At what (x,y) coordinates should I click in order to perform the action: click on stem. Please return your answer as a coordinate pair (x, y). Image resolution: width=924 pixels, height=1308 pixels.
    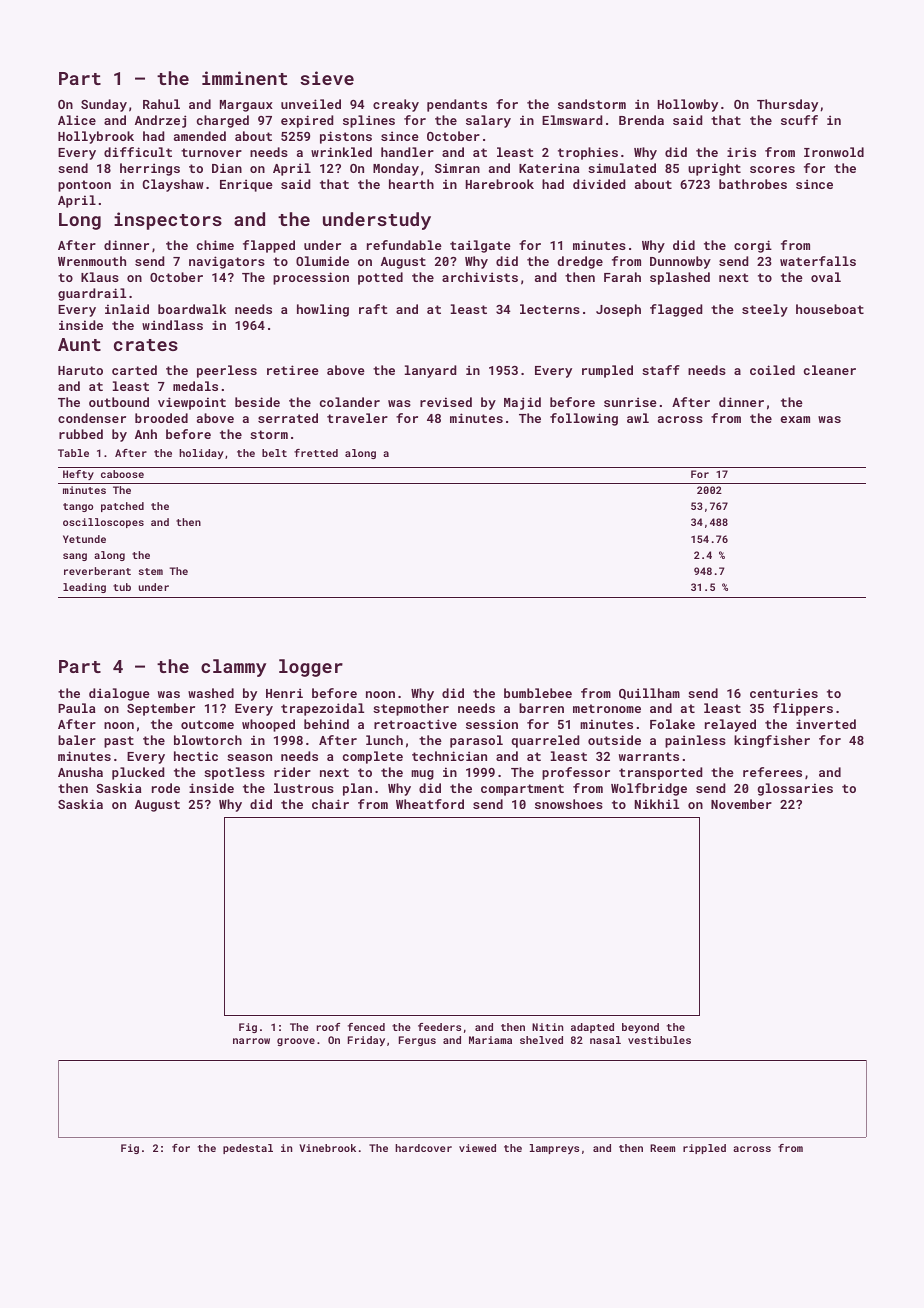
    Looking at the image, I should click on (151, 571).
